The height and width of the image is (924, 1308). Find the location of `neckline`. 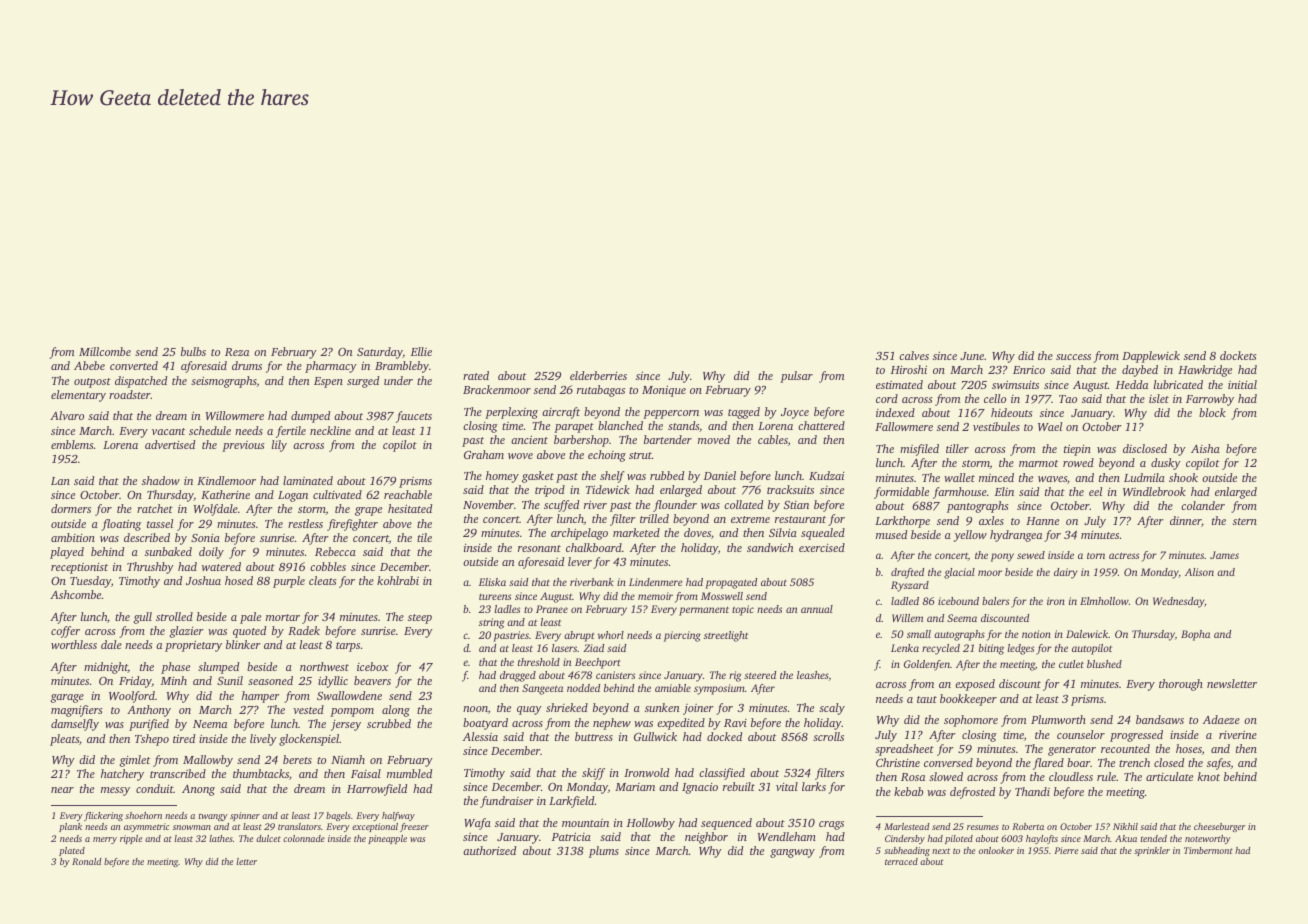

neckline is located at coordinates (330, 430).
